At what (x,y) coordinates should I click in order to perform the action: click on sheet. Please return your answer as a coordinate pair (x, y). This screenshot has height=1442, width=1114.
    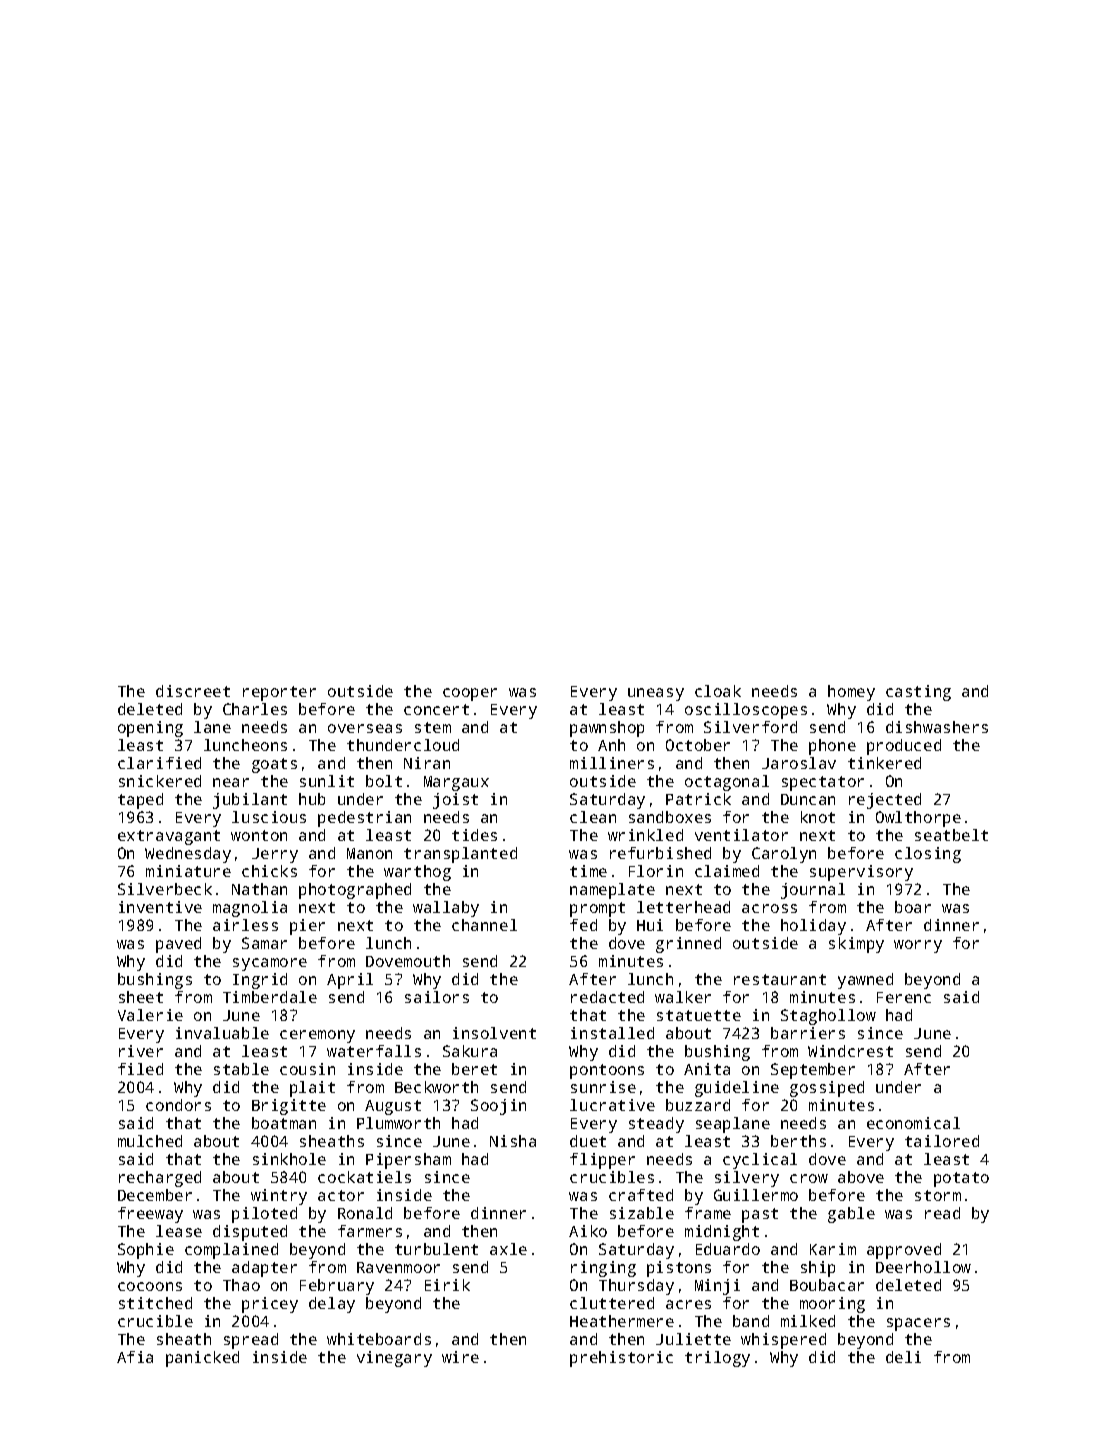
    Looking at the image, I should click on (141, 997).
